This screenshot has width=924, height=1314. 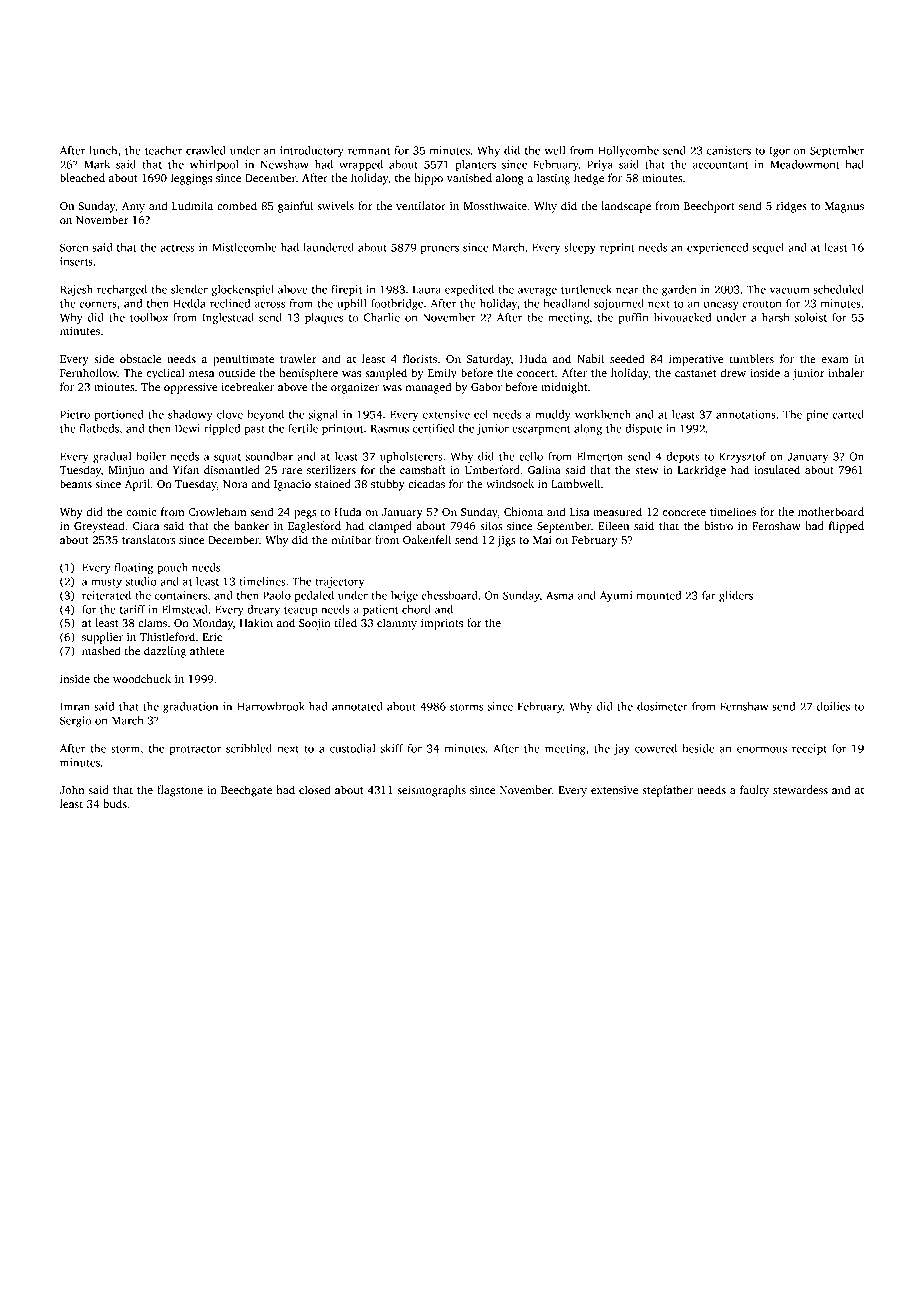 What do you see at coordinates (115, 803) in the screenshot?
I see `buds` at bounding box center [115, 803].
